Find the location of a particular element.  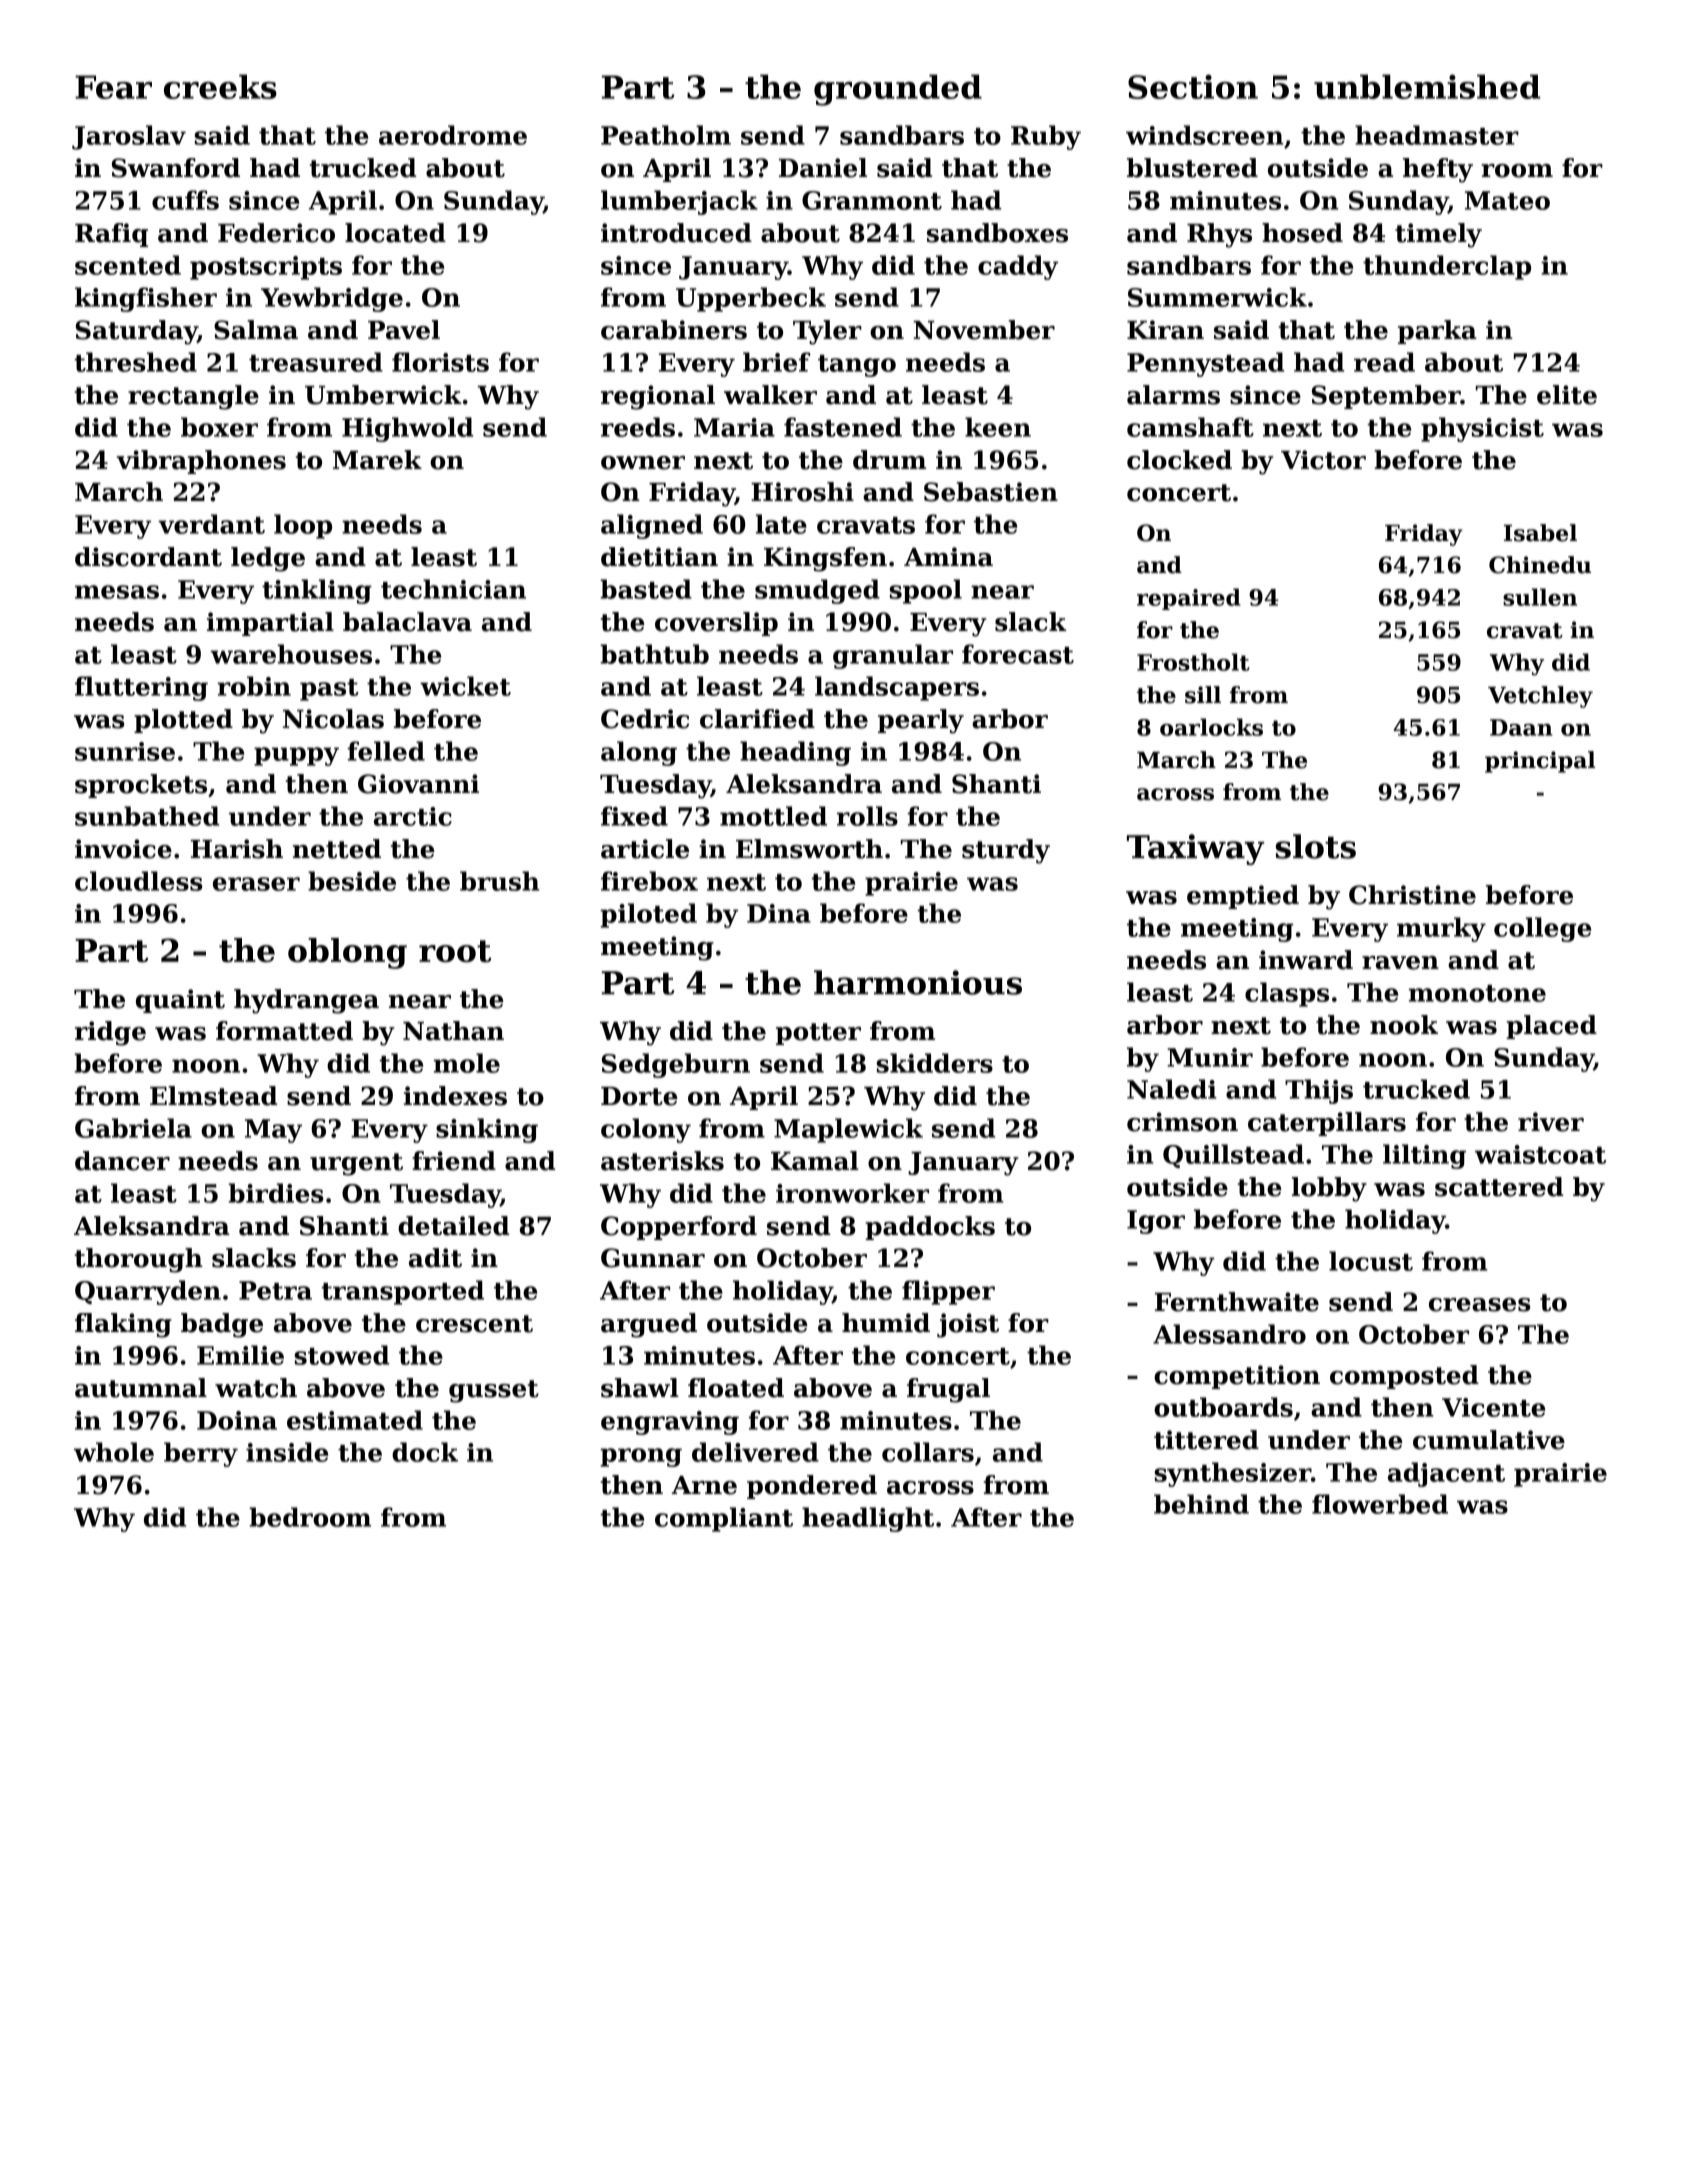

headlight is located at coordinates (868, 1519).
